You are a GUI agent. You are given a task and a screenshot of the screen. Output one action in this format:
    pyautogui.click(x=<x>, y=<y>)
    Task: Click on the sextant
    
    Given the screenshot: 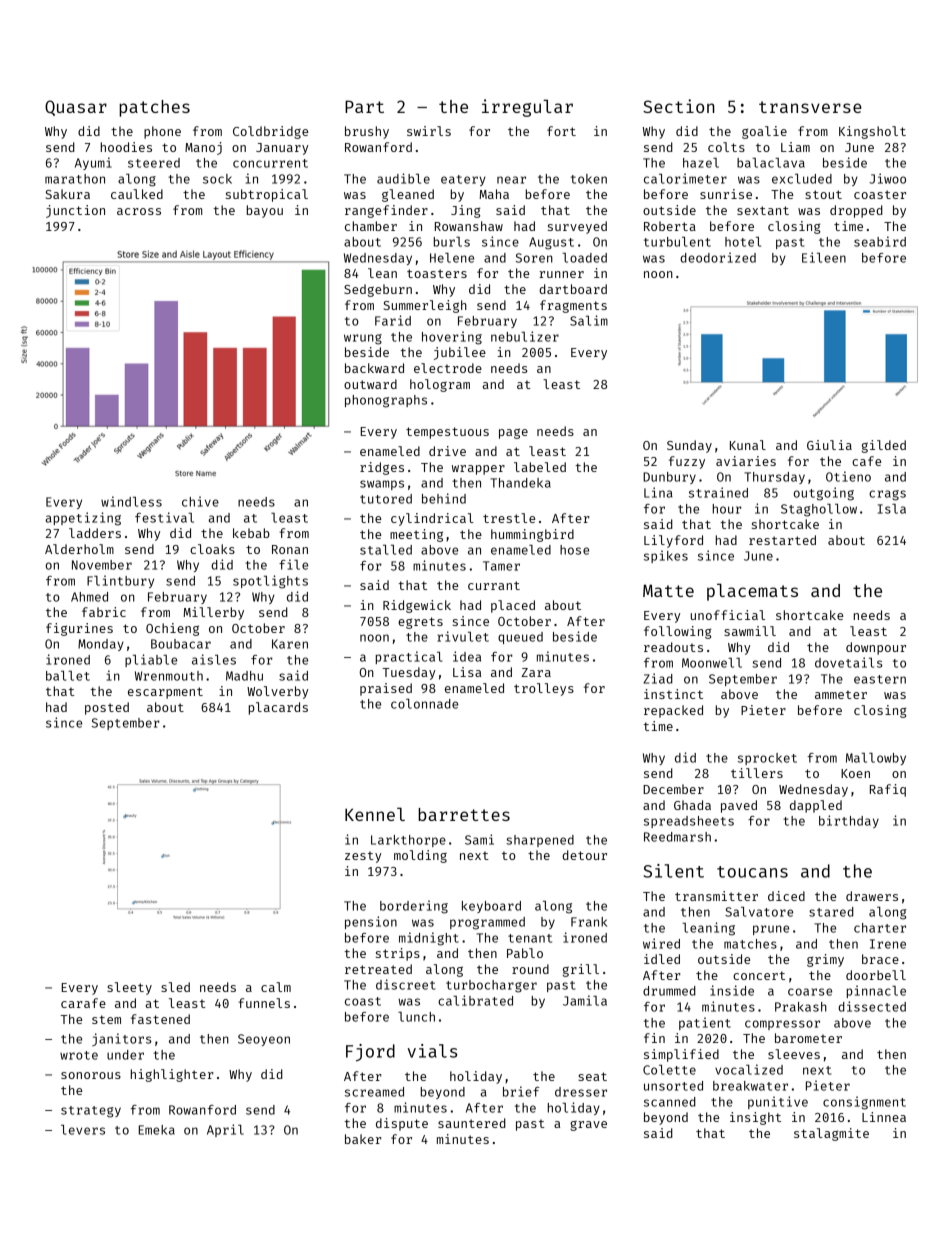 What is the action you would take?
    pyautogui.click(x=763, y=210)
